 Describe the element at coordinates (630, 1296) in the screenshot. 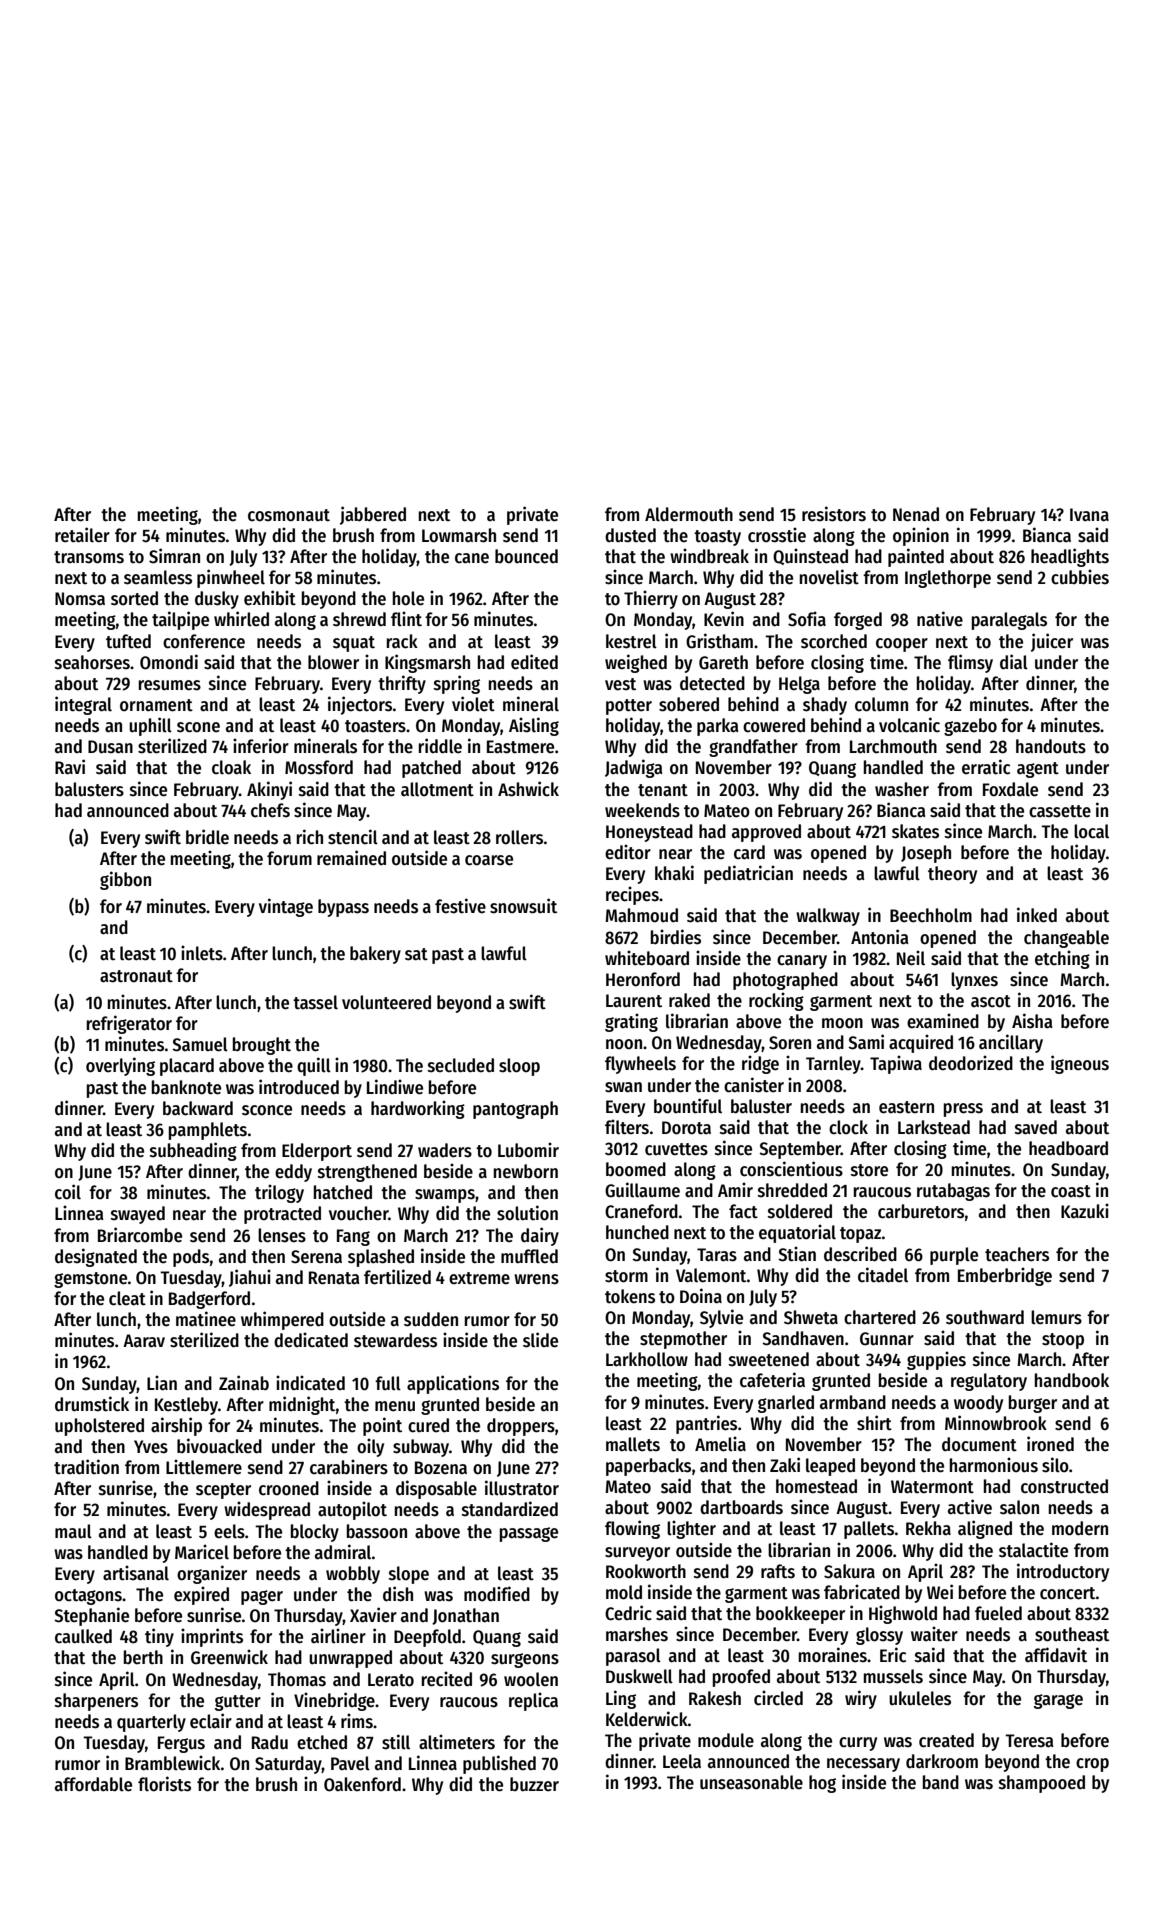

I see `tokens` at that location.
